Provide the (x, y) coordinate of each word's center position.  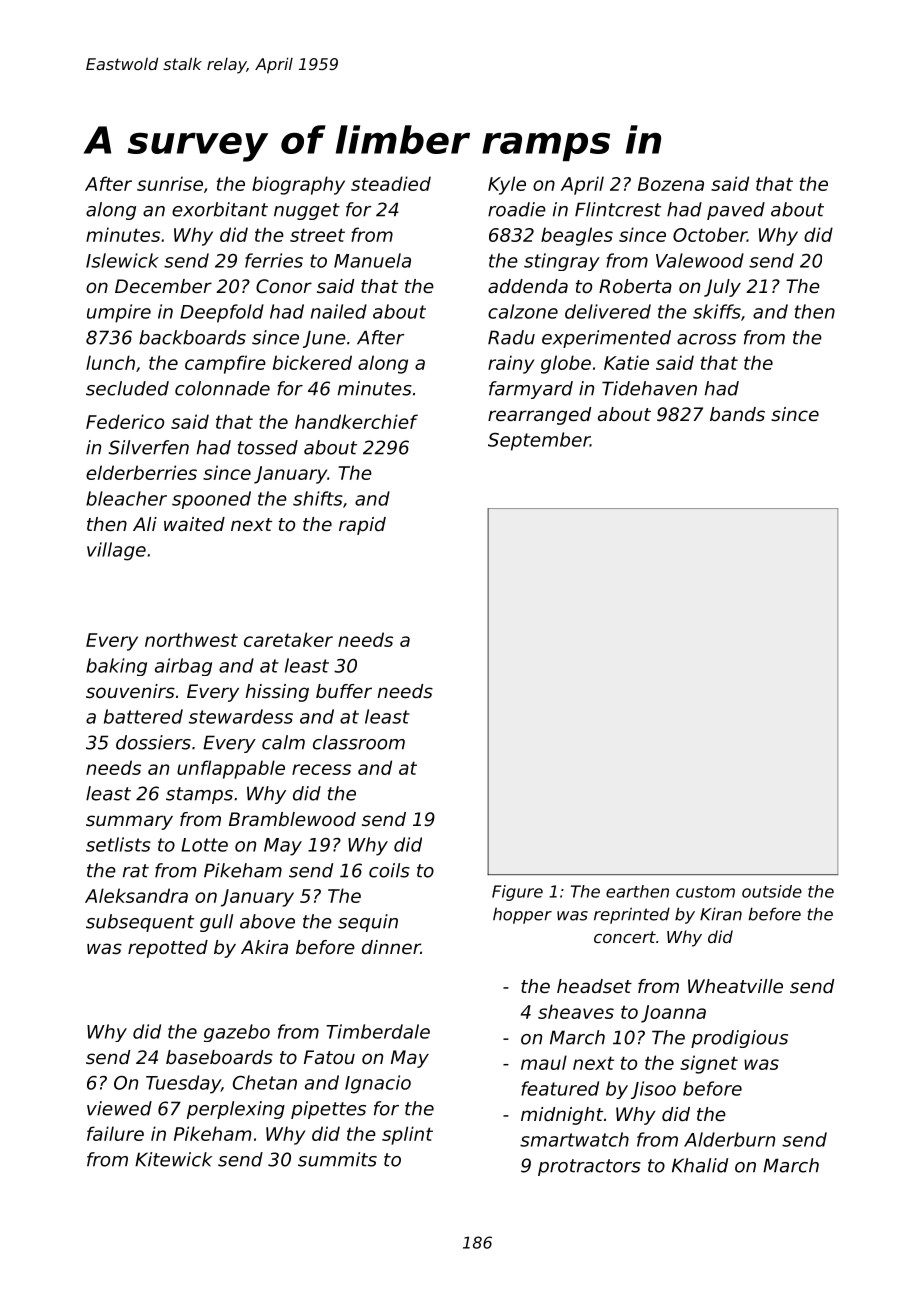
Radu (511, 337)
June (324, 339)
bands (737, 414)
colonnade (222, 388)
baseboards (219, 1057)
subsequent (140, 923)
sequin (368, 923)
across (706, 339)
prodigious (739, 1039)
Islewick (122, 260)
